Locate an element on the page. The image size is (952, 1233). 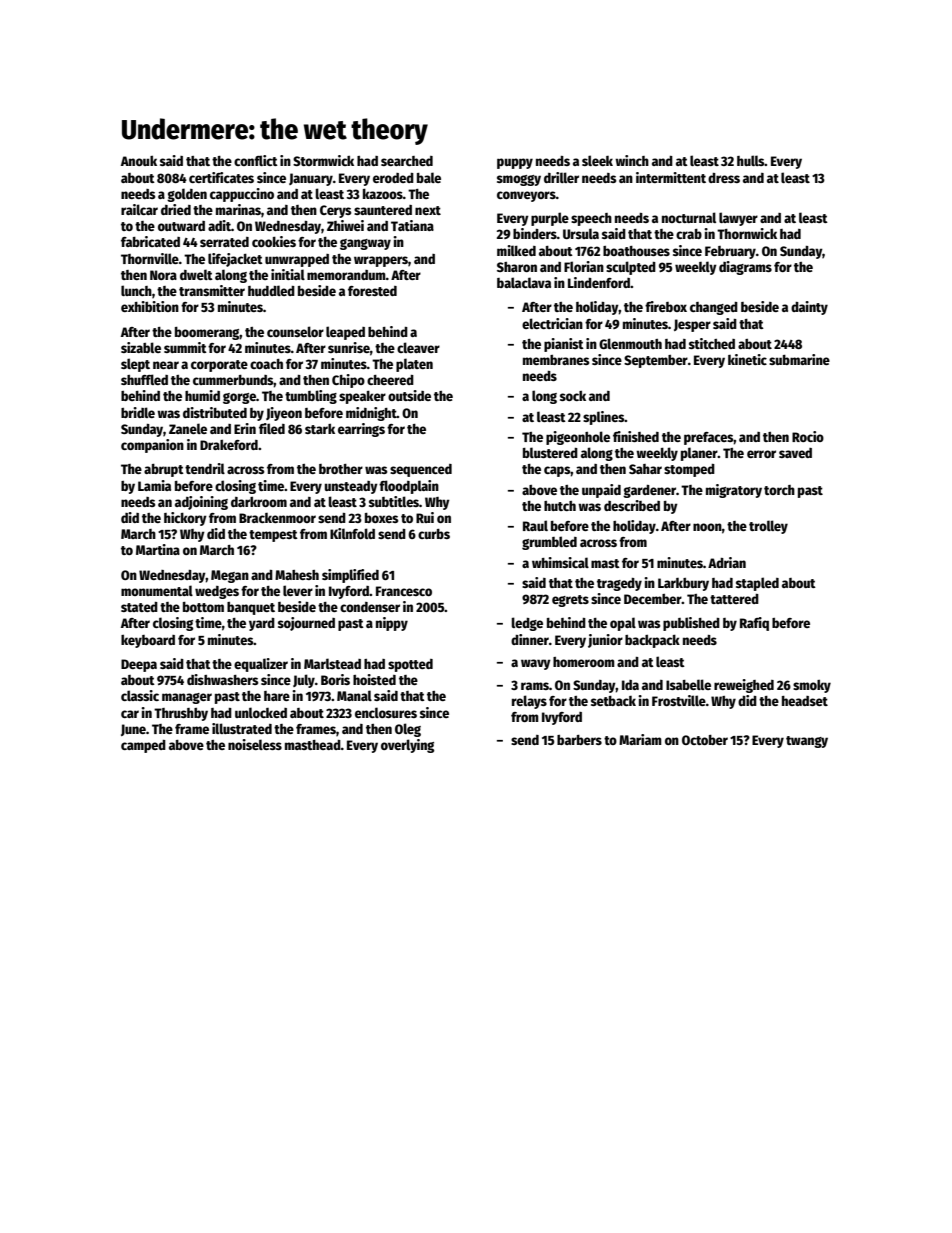
dwelt is located at coordinates (196, 274).
